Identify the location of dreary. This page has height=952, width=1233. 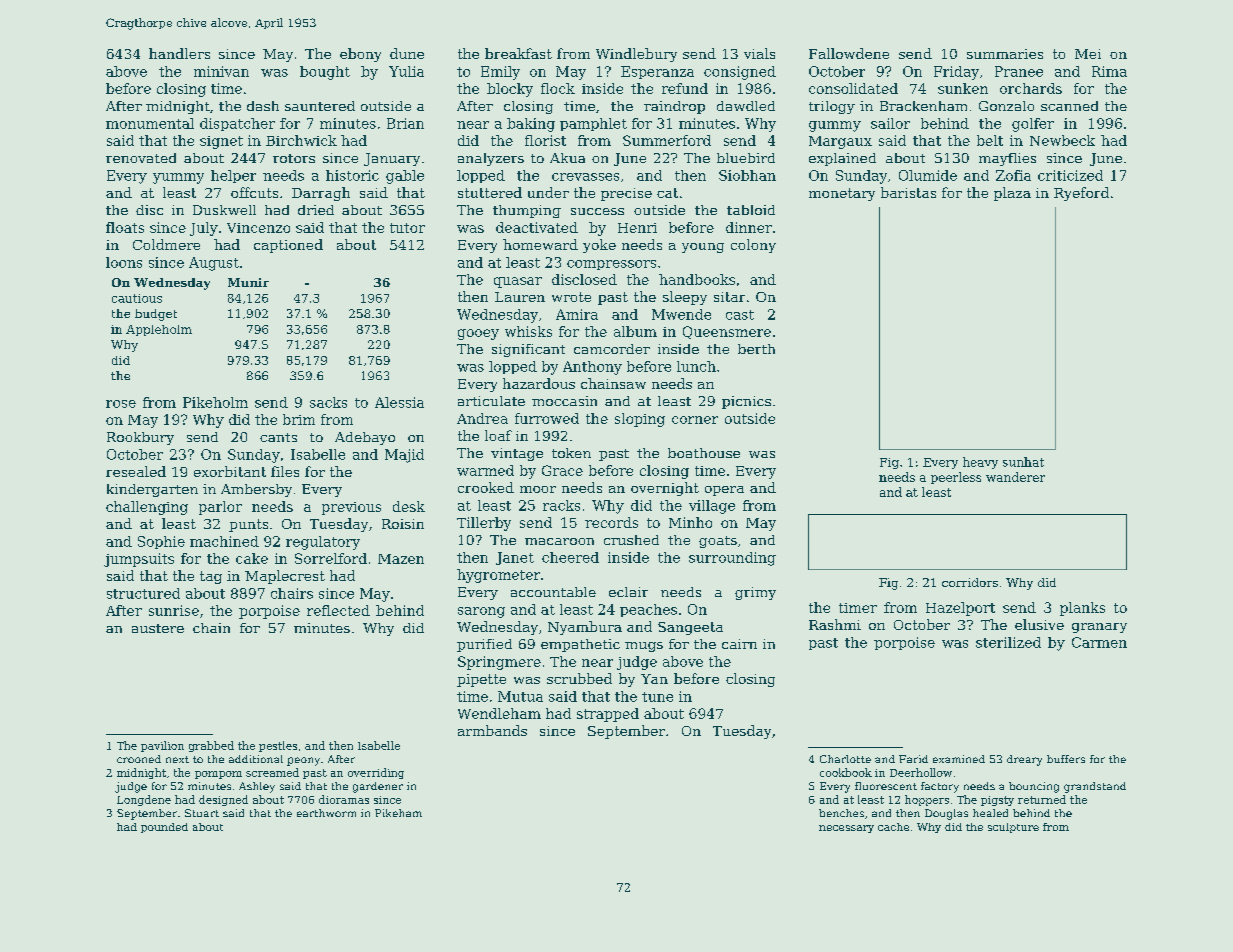
(1024, 760).
